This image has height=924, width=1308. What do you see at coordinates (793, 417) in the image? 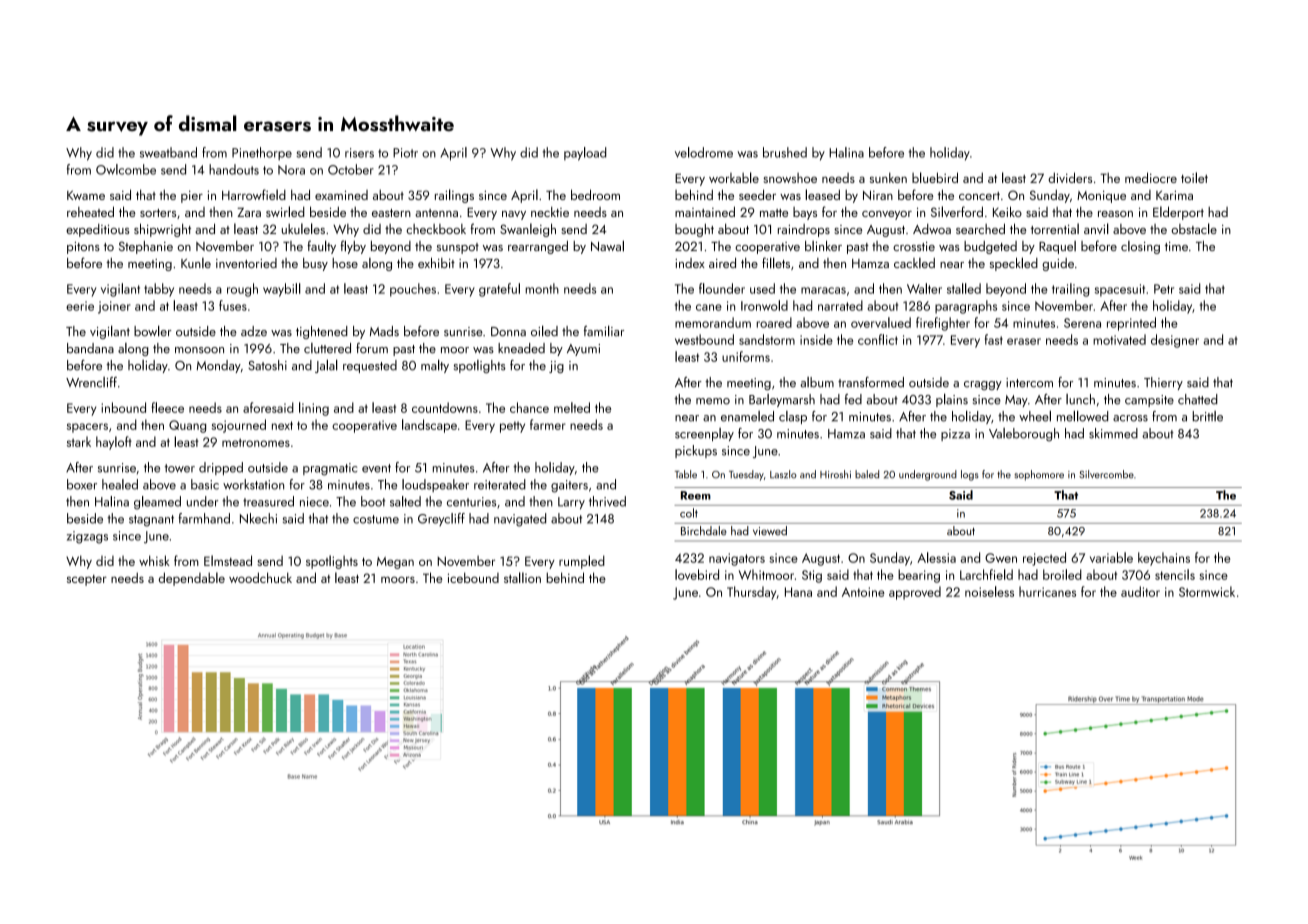
I see `clasp` at bounding box center [793, 417].
